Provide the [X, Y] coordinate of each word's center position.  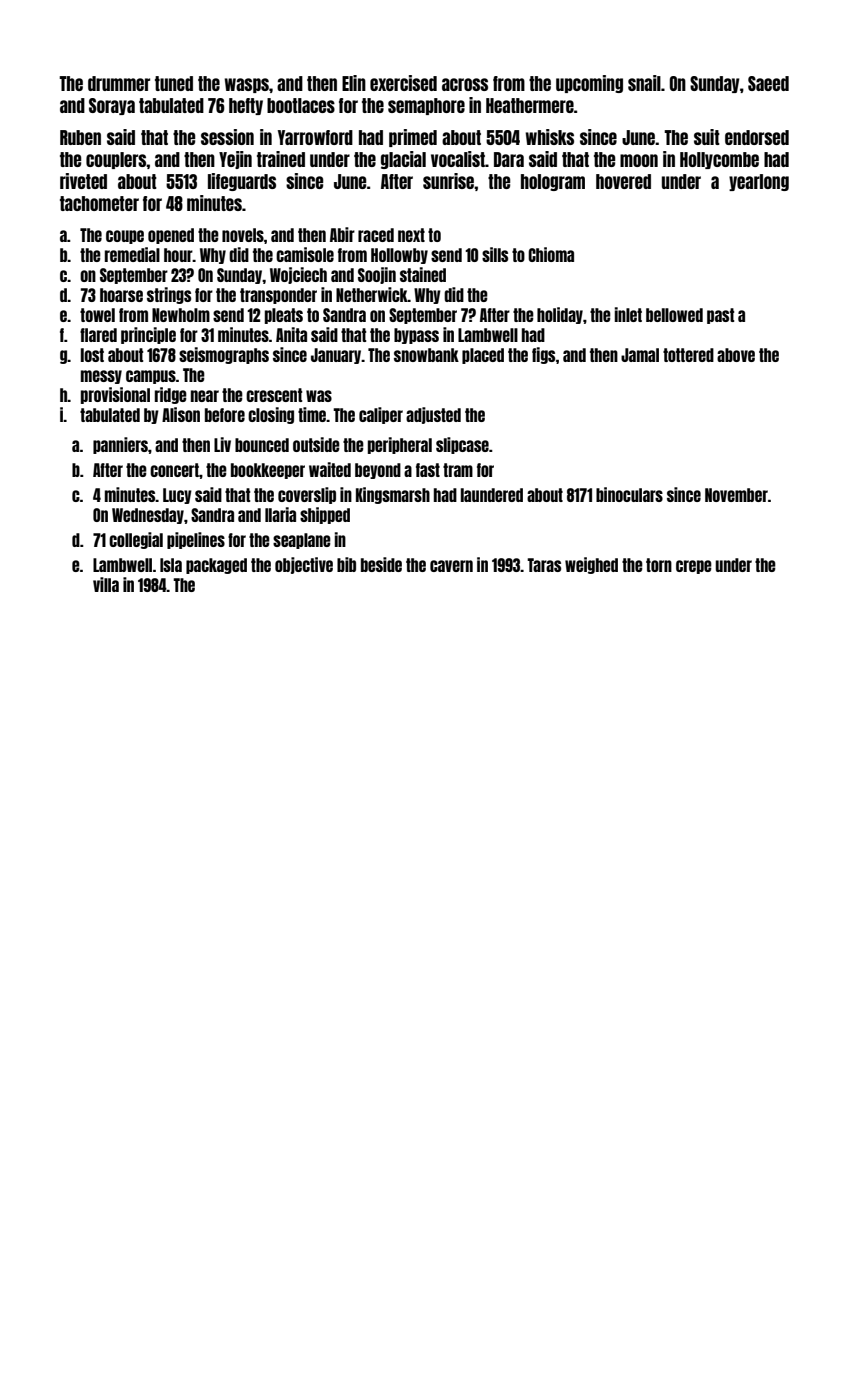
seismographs [224, 355]
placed [483, 356]
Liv [222, 444]
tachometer [99, 203]
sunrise [449, 181]
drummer [119, 83]
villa [106, 584]
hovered [623, 181]
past [720, 316]
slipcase [462, 445]
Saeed [768, 83]
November [736, 495]
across [465, 84]
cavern [451, 566]
